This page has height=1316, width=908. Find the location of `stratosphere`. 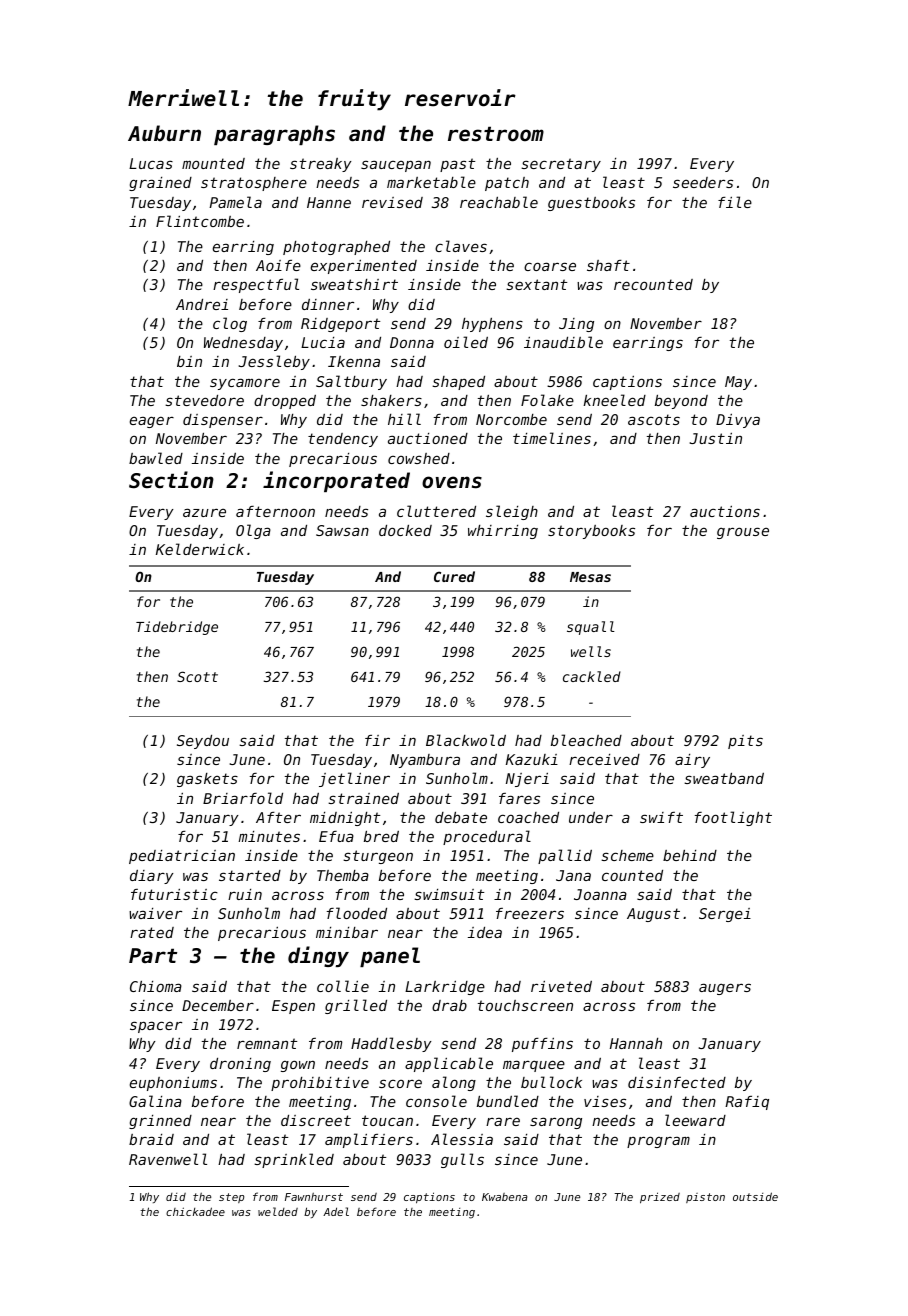

stratosphere is located at coordinates (254, 184).
